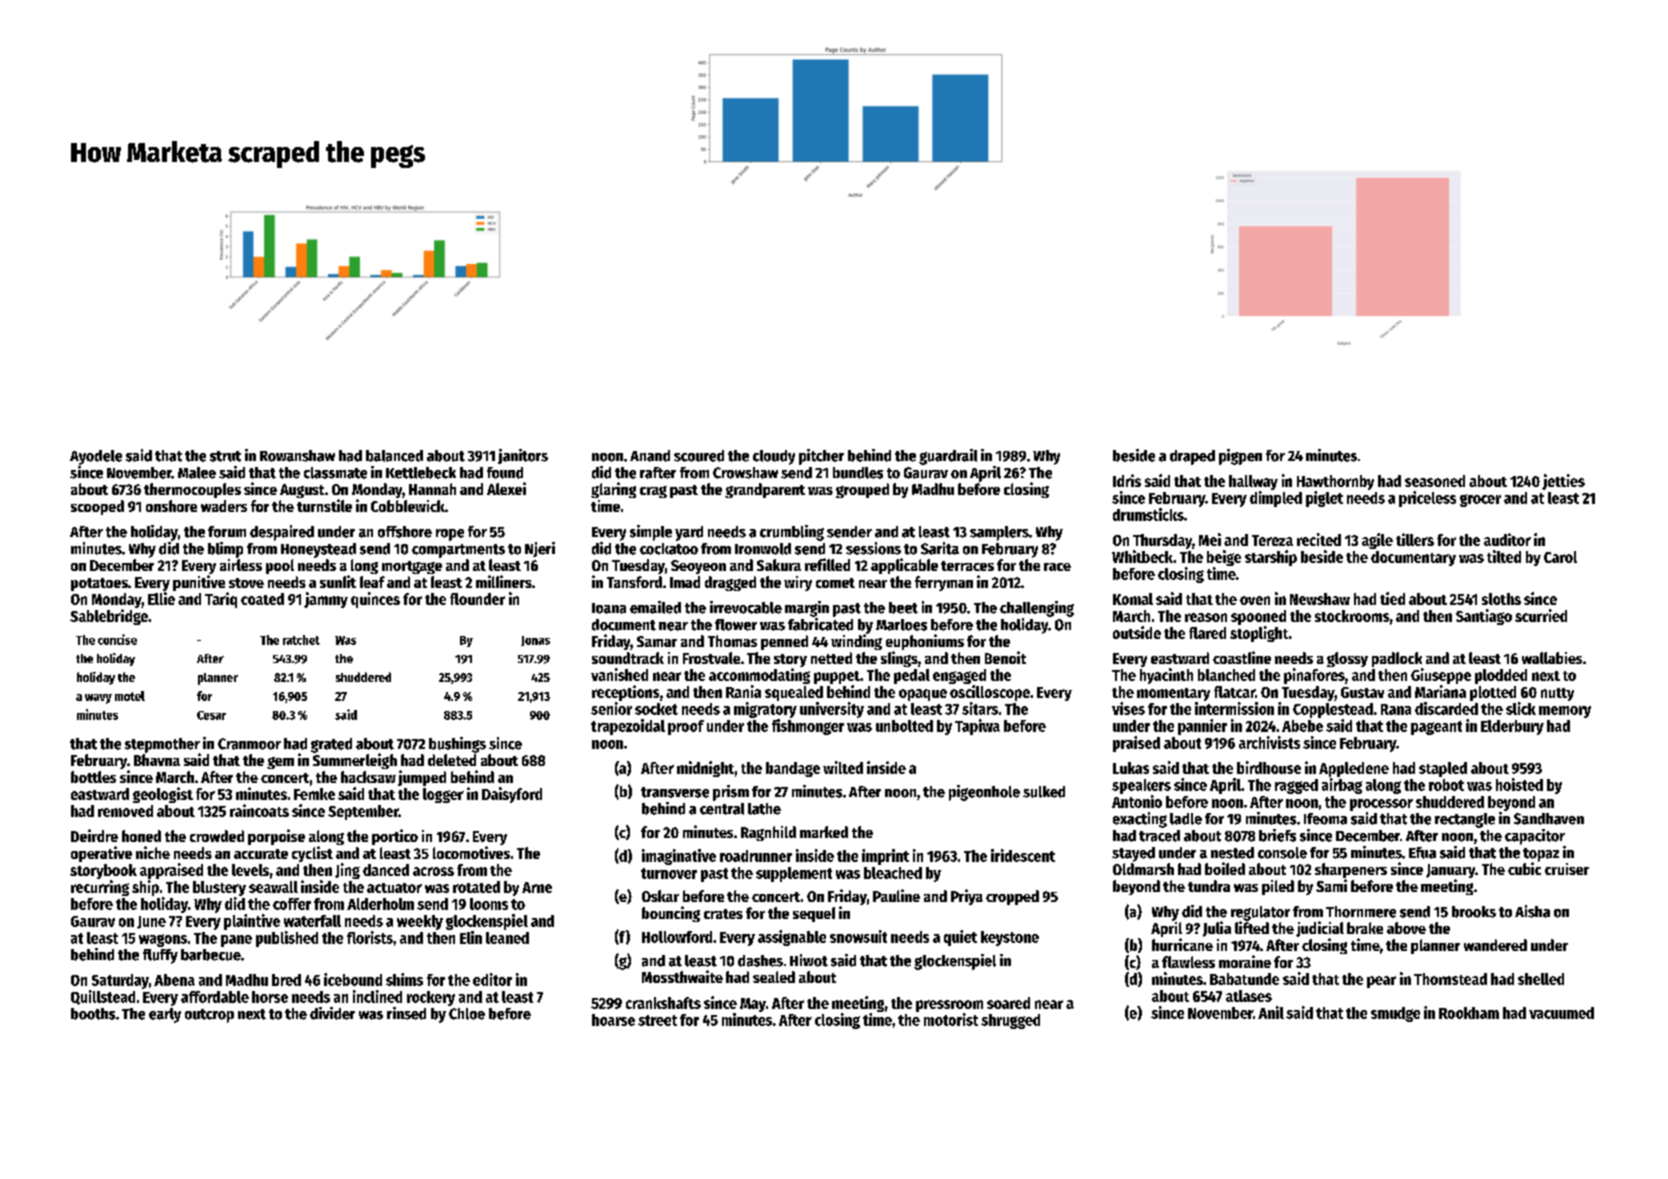  What do you see at coordinates (1253, 482) in the image?
I see `hallway` at bounding box center [1253, 482].
